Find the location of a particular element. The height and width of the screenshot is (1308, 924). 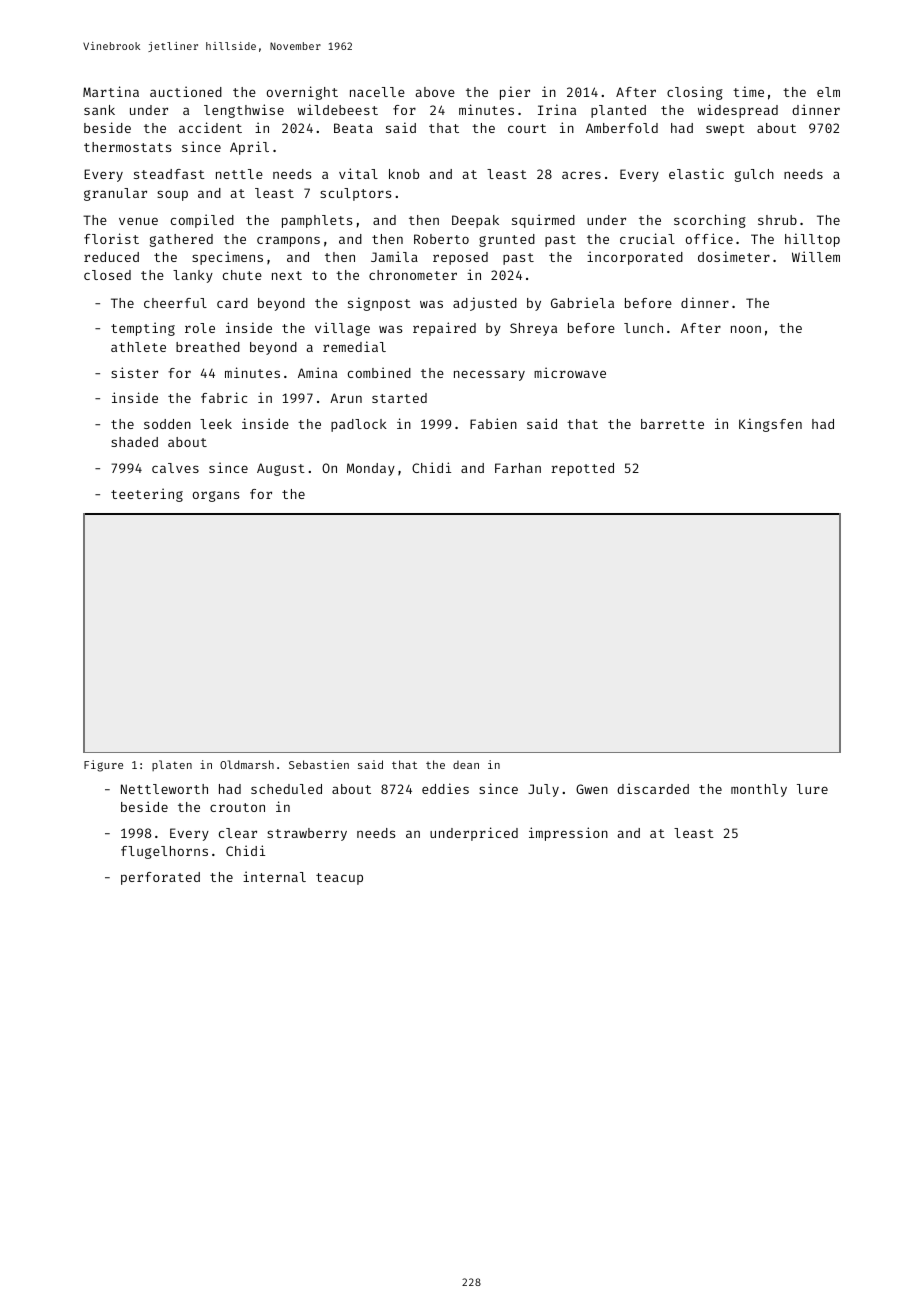

shaded is located at coordinates (134, 442).
